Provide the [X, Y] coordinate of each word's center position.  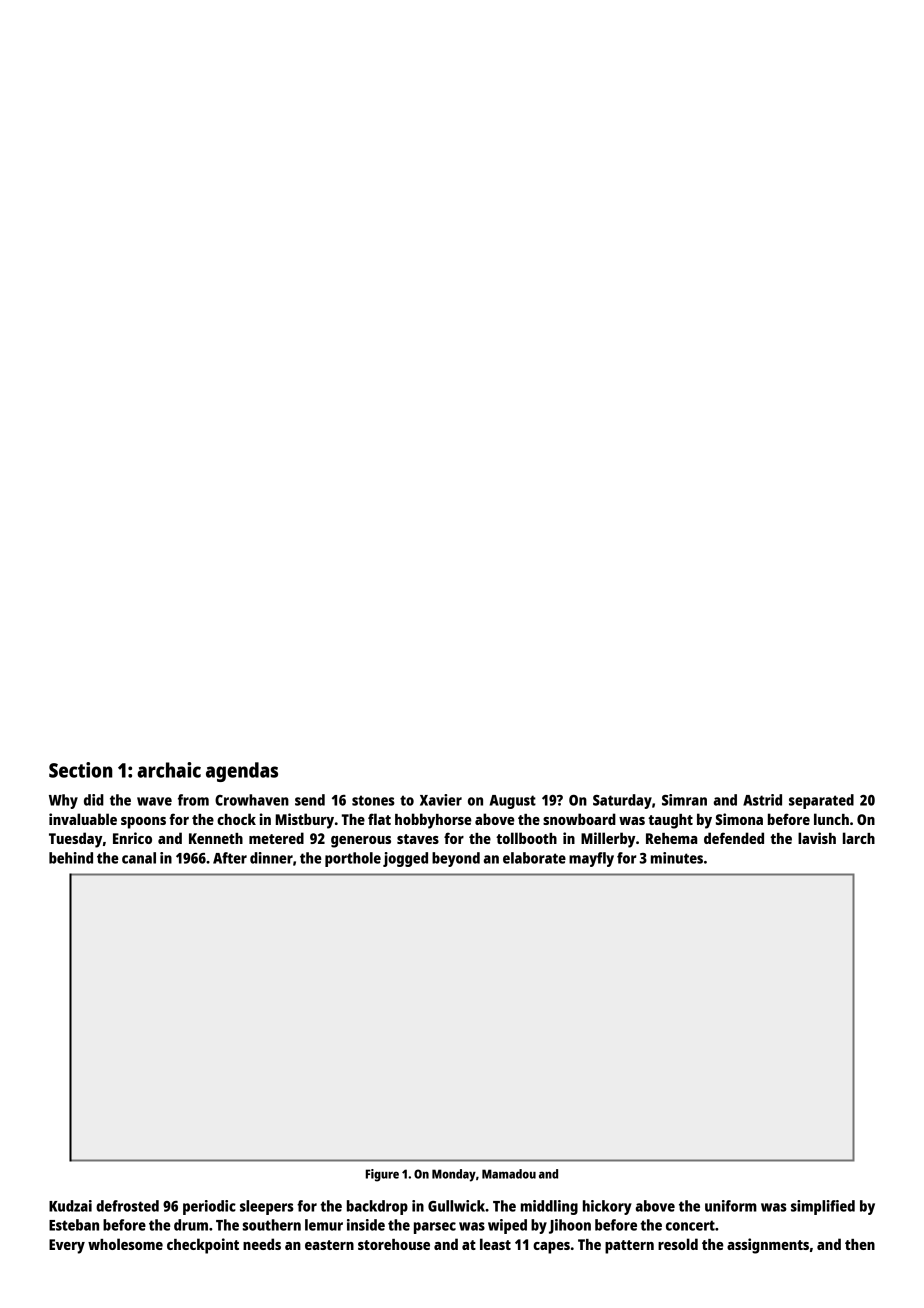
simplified [823, 1207]
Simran [684, 800]
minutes [677, 858]
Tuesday [76, 840]
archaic [169, 770]
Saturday [622, 801]
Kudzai [70, 1206]
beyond [456, 859]
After [230, 858]
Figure [382, 1175]
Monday [454, 1175]
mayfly [591, 859]
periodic [209, 1207]
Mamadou [509, 1174]
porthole [353, 859]
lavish [817, 838]
